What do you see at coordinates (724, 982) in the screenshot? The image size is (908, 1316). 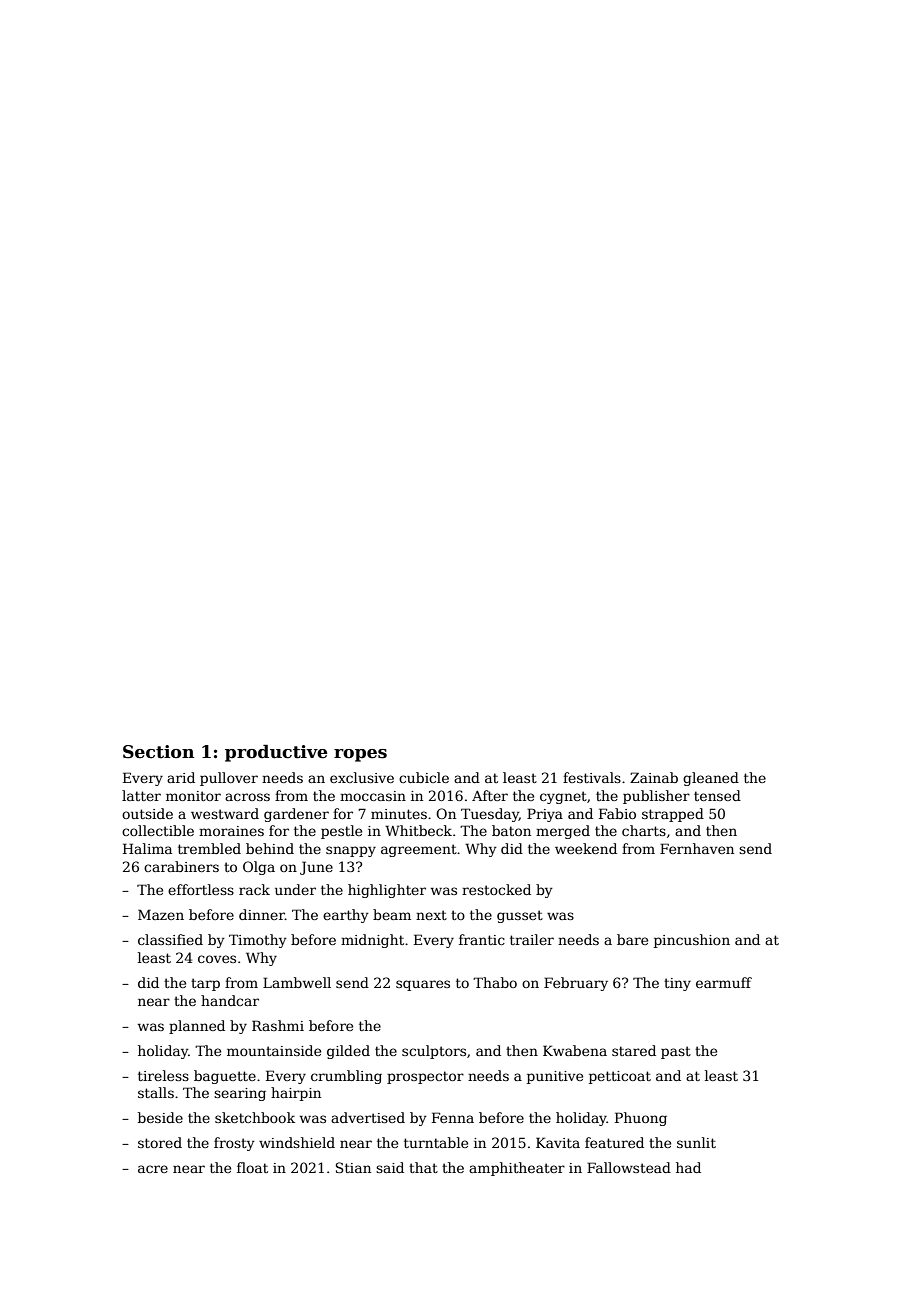 I see `earmuff` at bounding box center [724, 982].
